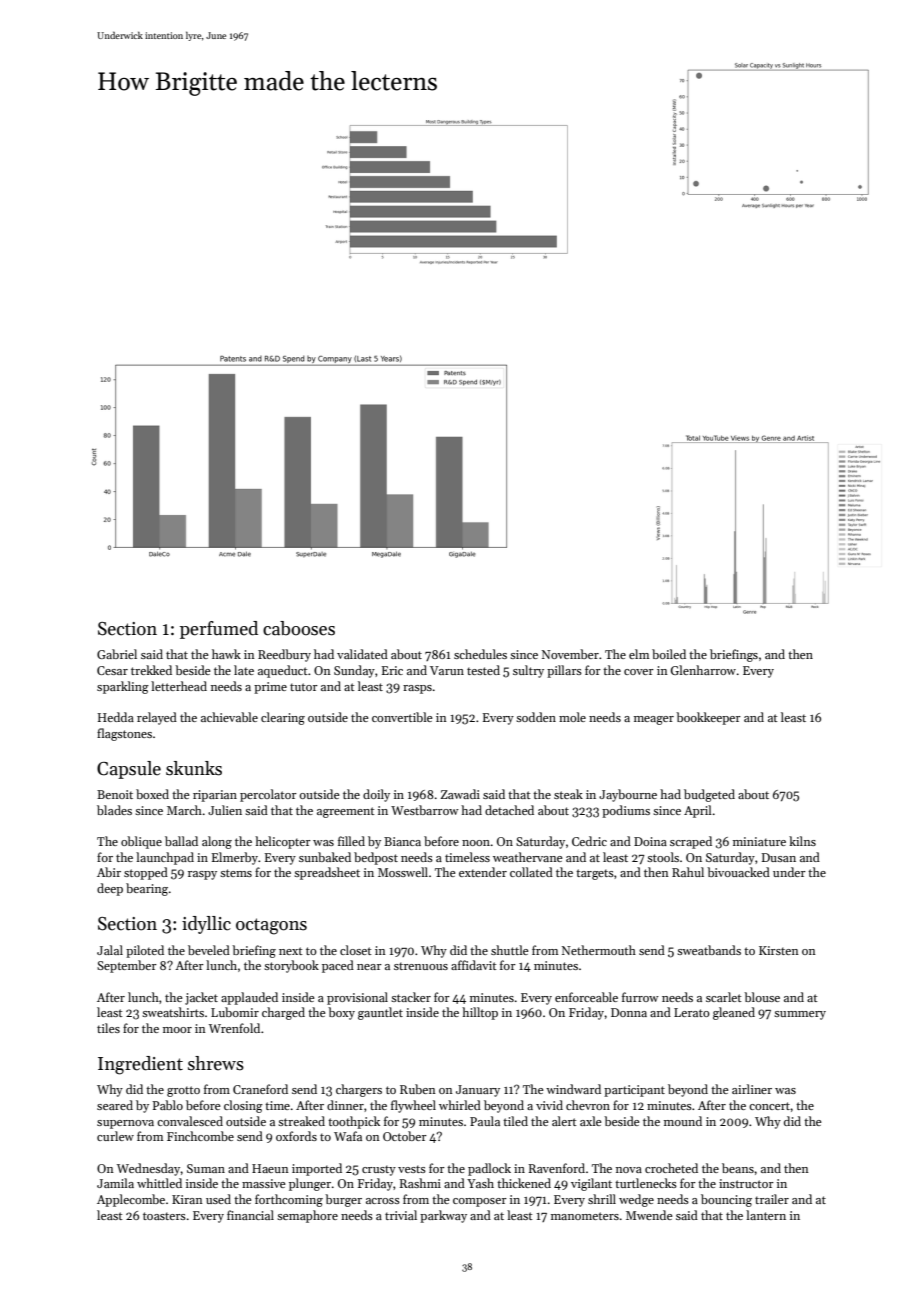 The width and height of the screenshot is (924, 1308). Describe the element at coordinates (307, 1216) in the screenshot. I see `semaphore` at that location.
